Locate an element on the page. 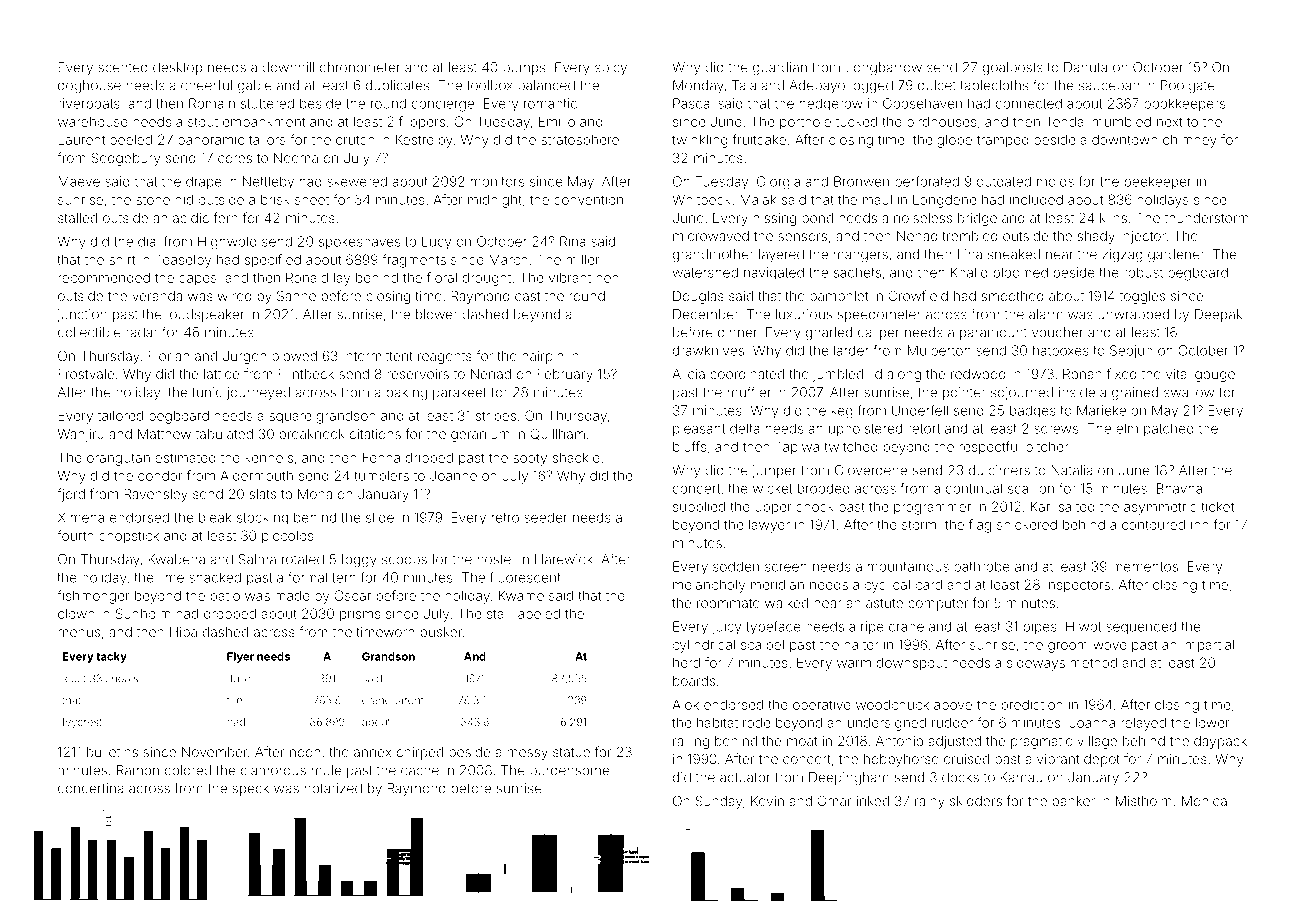 This document has height=924, width=1308. sodden is located at coordinates (736, 566).
